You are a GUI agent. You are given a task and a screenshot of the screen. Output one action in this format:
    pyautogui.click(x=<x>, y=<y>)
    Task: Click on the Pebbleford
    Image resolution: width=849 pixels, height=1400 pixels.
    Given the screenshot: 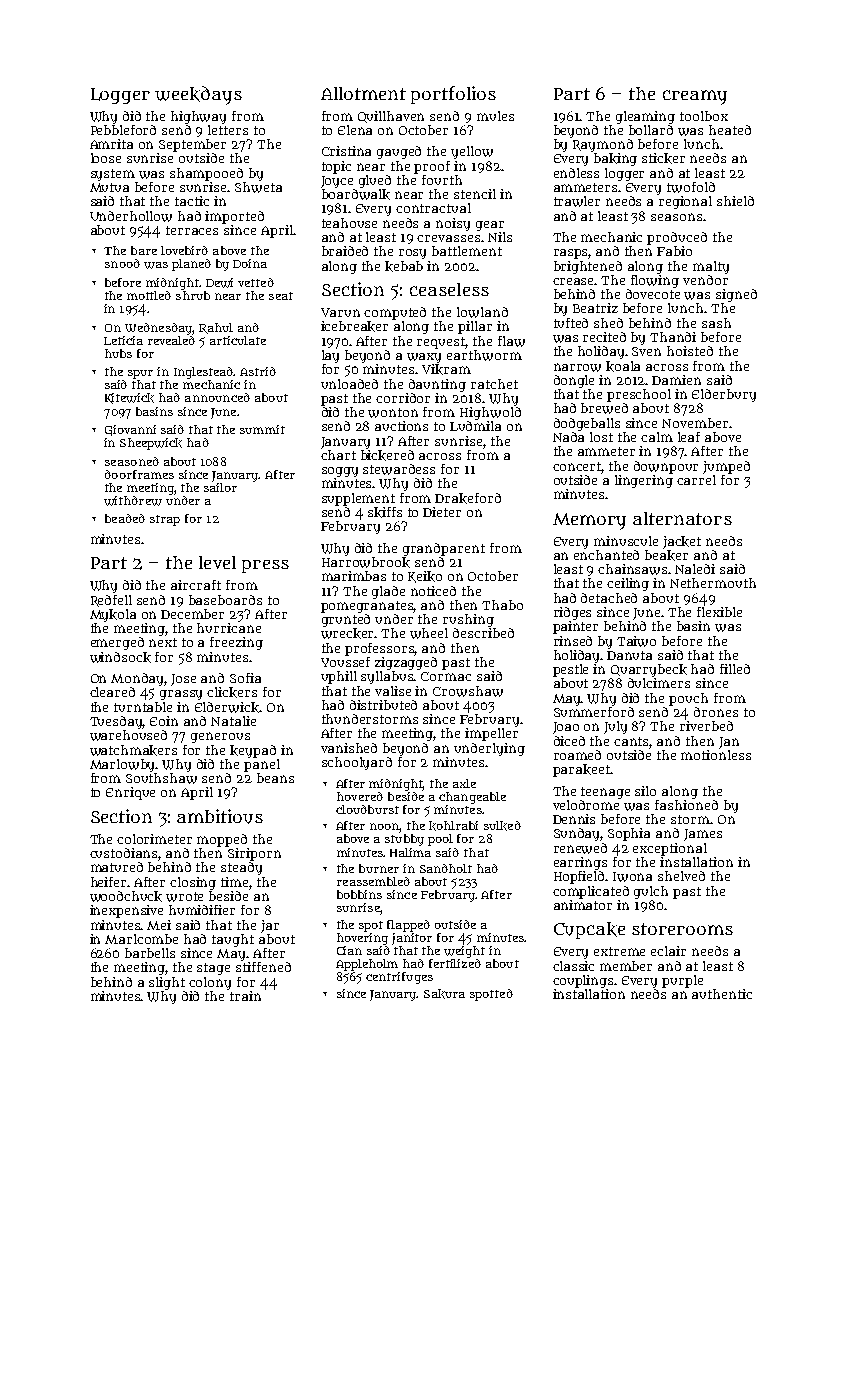 What is the action you would take?
    pyautogui.click(x=123, y=130)
